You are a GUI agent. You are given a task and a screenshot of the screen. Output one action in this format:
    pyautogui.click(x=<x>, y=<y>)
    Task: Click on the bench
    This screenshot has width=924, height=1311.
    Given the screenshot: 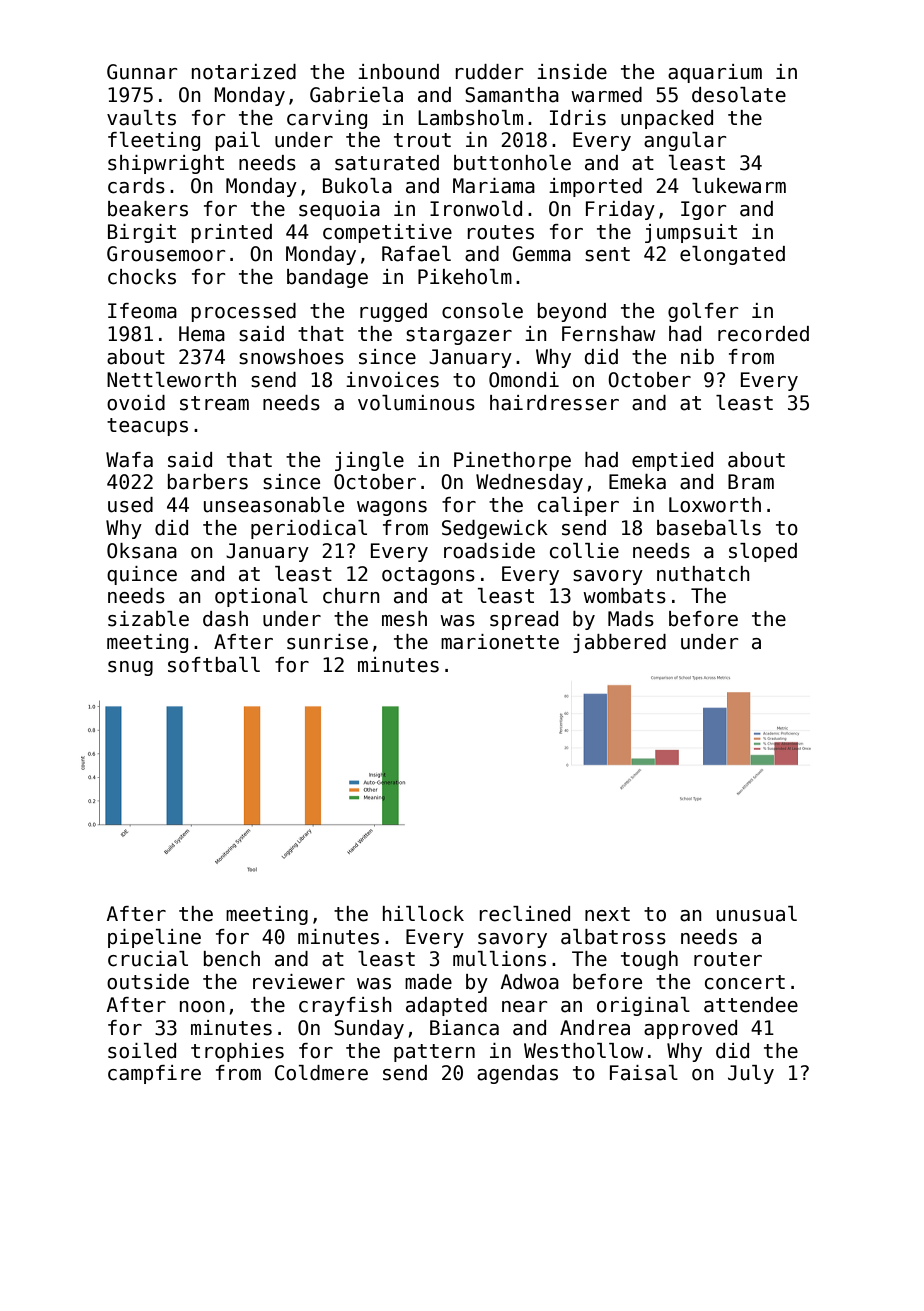 What is the action you would take?
    pyautogui.click(x=232, y=959)
